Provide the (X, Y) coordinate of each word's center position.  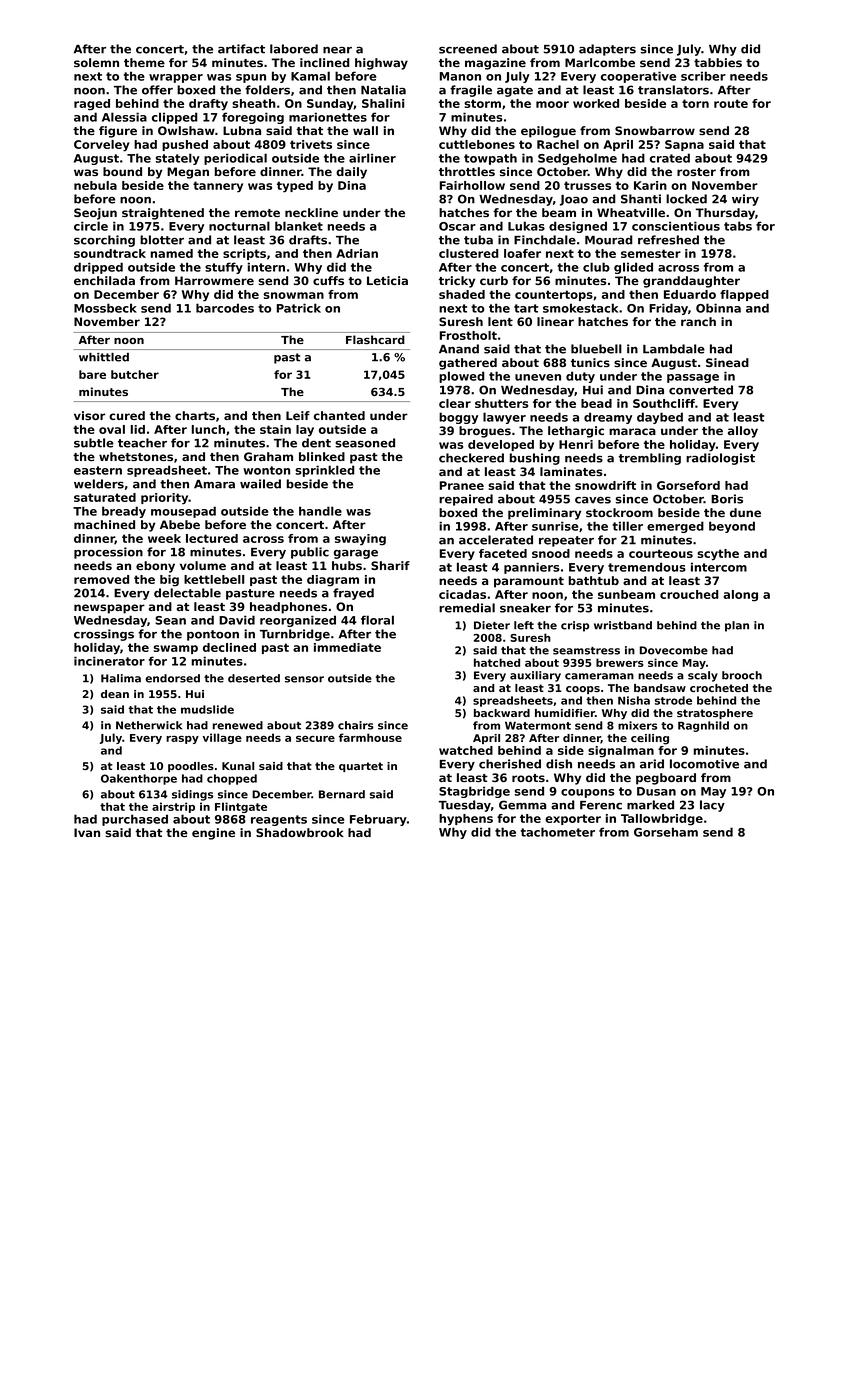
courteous (661, 553)
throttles (467, 171)
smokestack (580, 308)
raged (92, 105)
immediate (347, 647)
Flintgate (241, 807)
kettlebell (214, 579)
